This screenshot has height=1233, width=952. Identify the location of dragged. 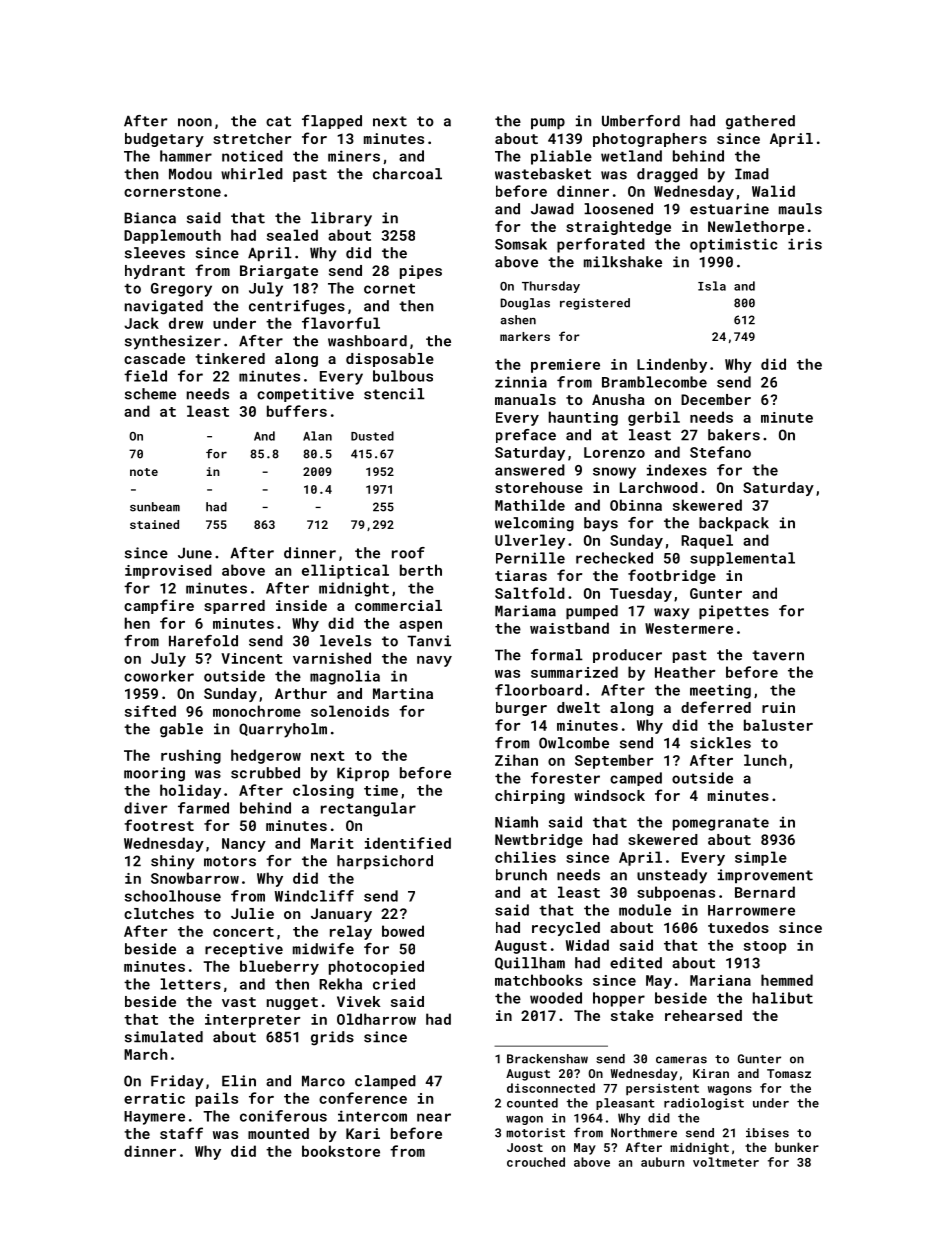
(667, 175).
